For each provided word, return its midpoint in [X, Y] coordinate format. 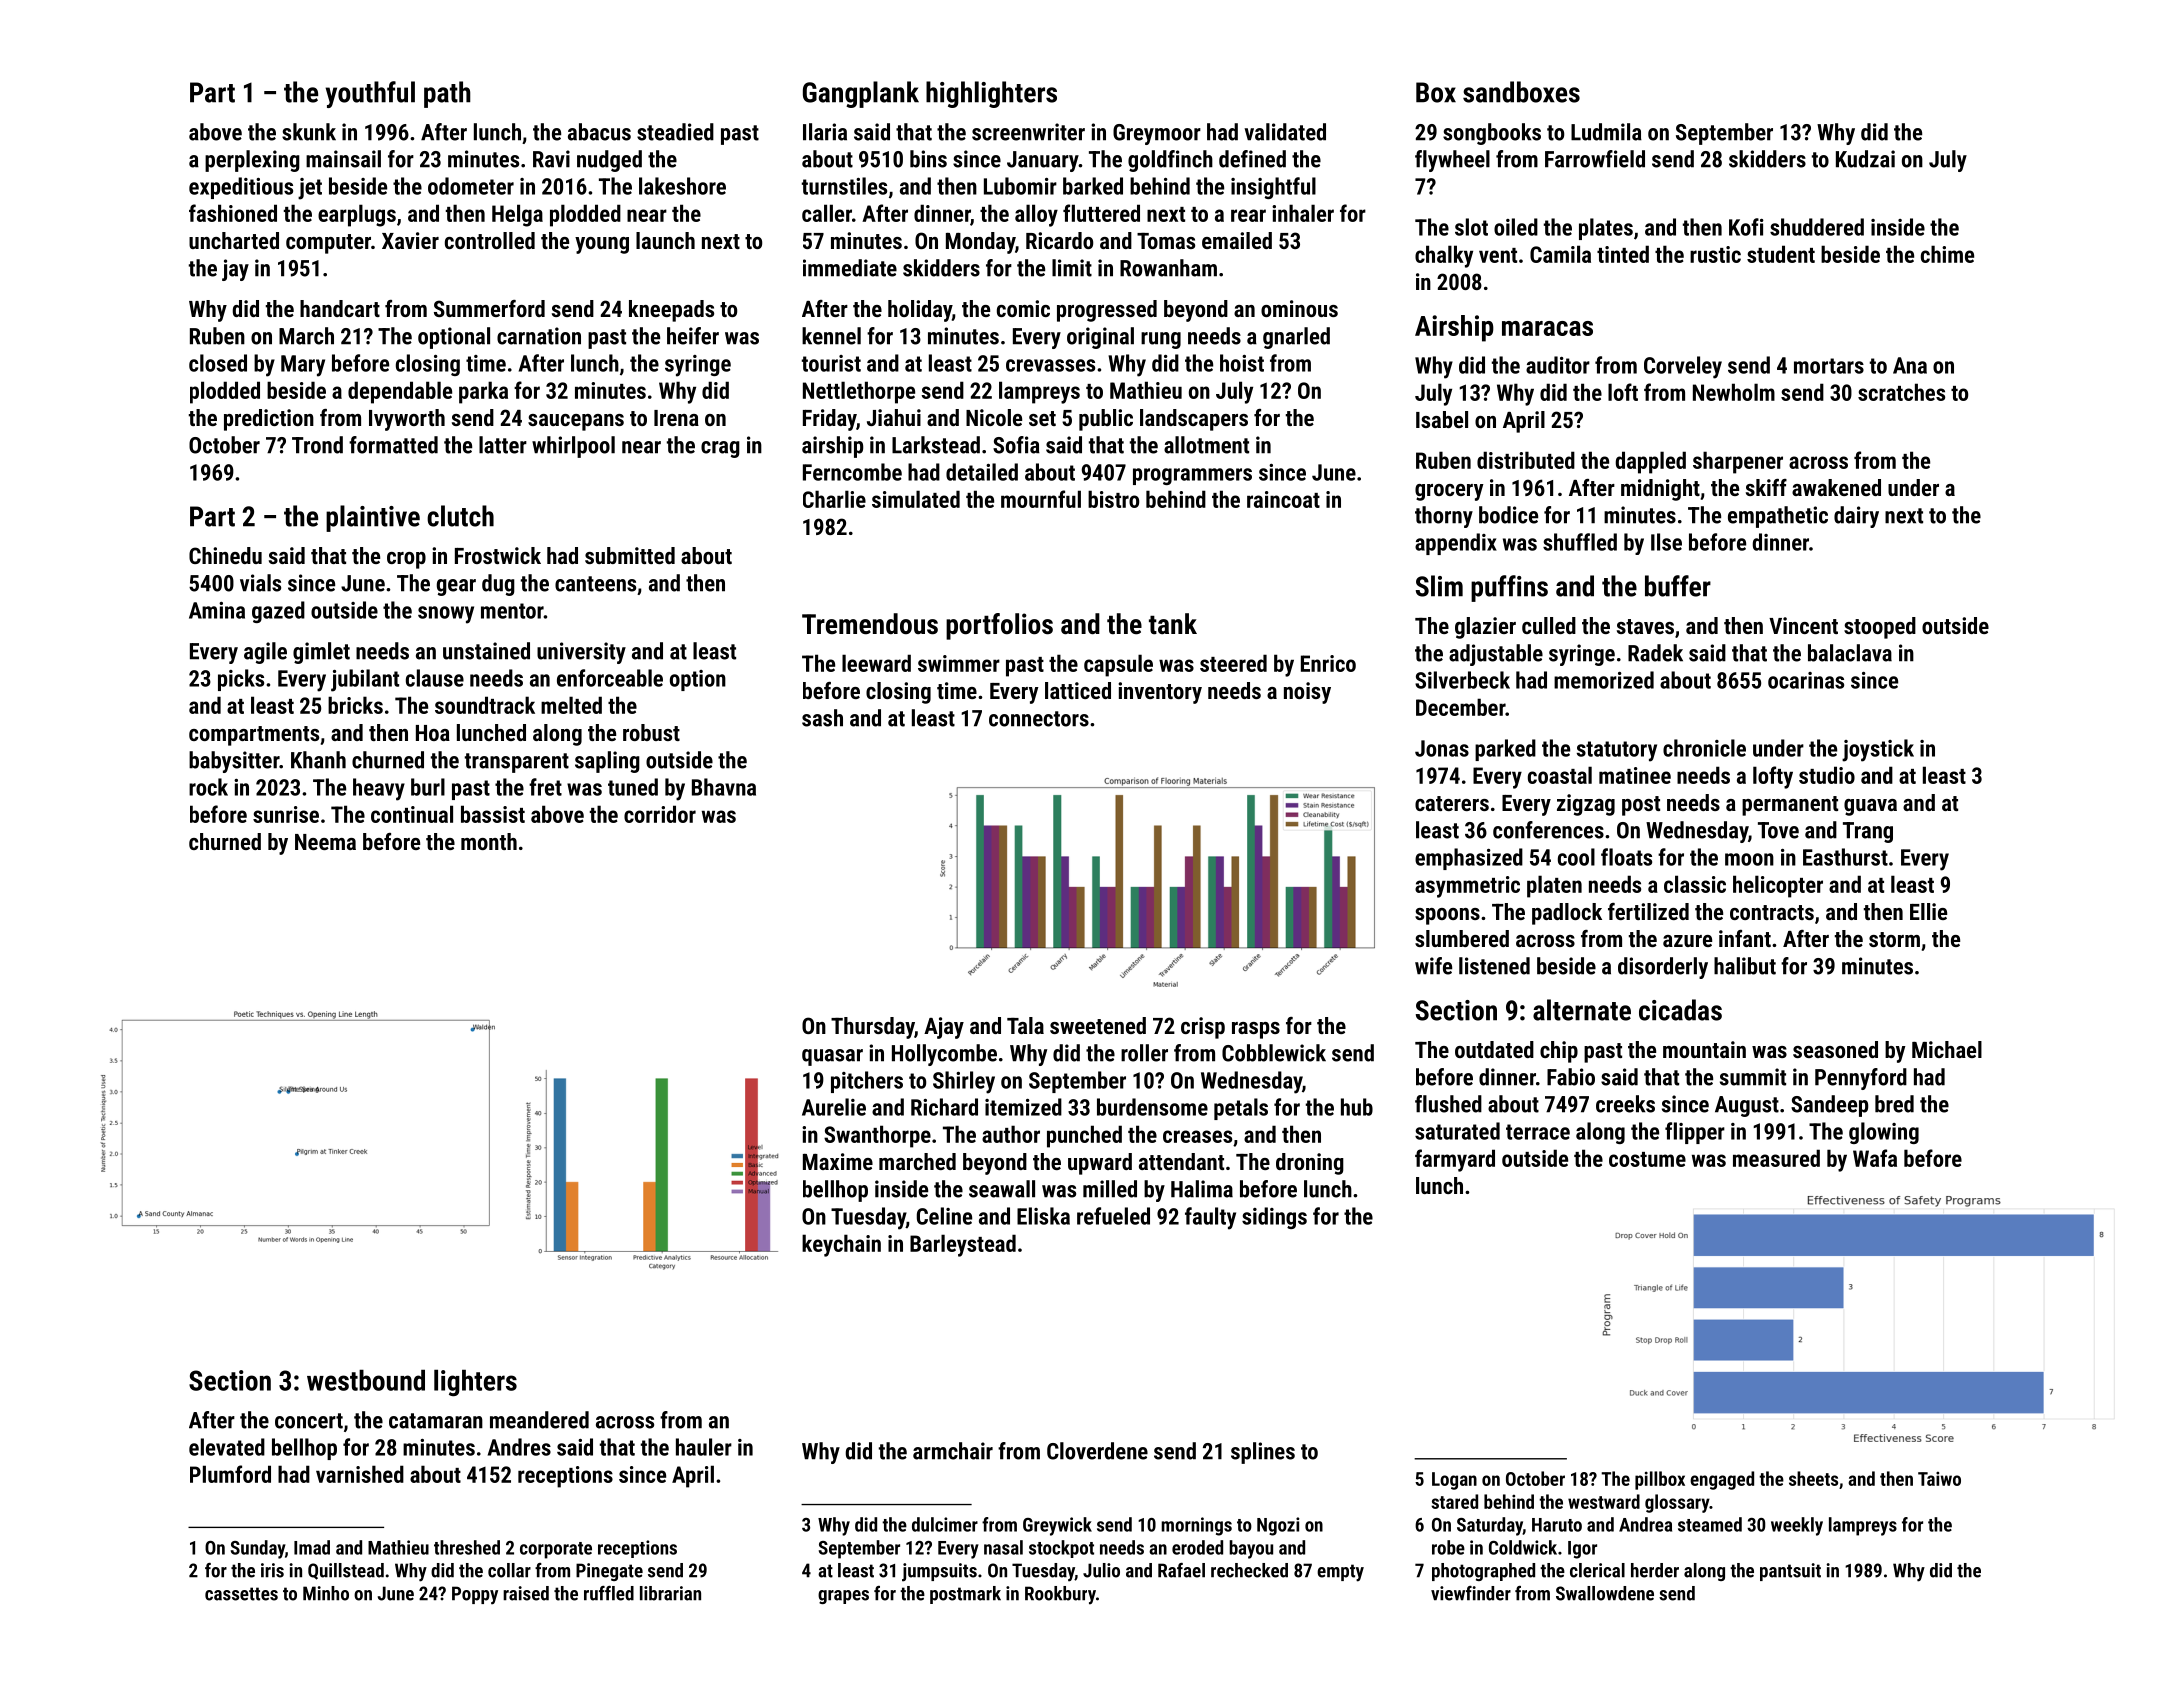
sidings [1274, 1218]
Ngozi [1278, 1526]
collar [509, 1570]
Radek [1655, 653]
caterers [1452, 803]
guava [1870, 807]
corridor [660, 814]
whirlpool [573, 447]
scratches [1901, 392]
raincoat [1283, 499]
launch [665, 240]
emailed [1237, 240]
